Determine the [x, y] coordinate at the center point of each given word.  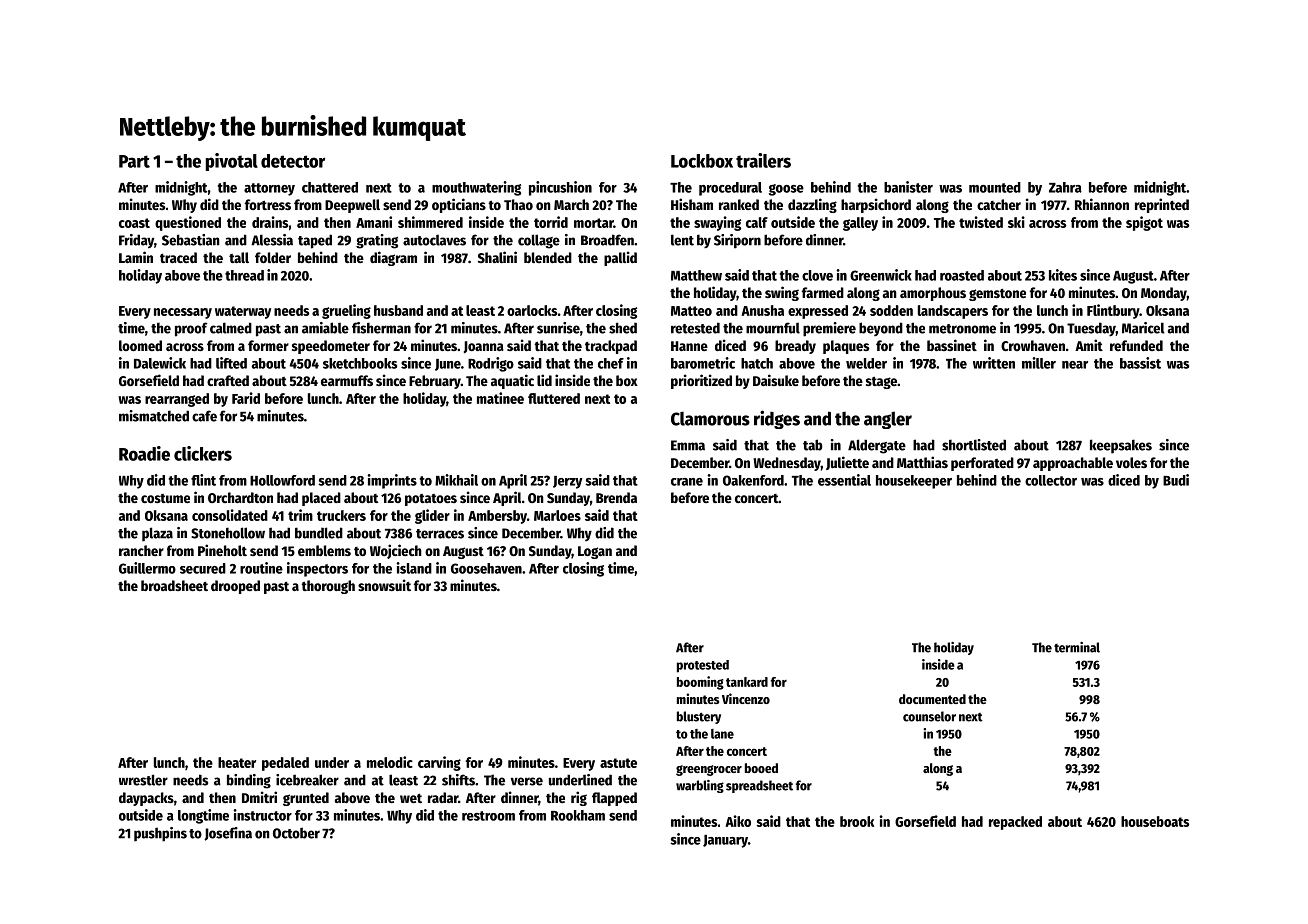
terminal [1077, 647]
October [296, 833]
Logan [595, 552]
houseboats [1155, 821]
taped [315, 241]
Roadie [144, 453]
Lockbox [702, 161]
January [725, 841]
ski [1016, 222]
